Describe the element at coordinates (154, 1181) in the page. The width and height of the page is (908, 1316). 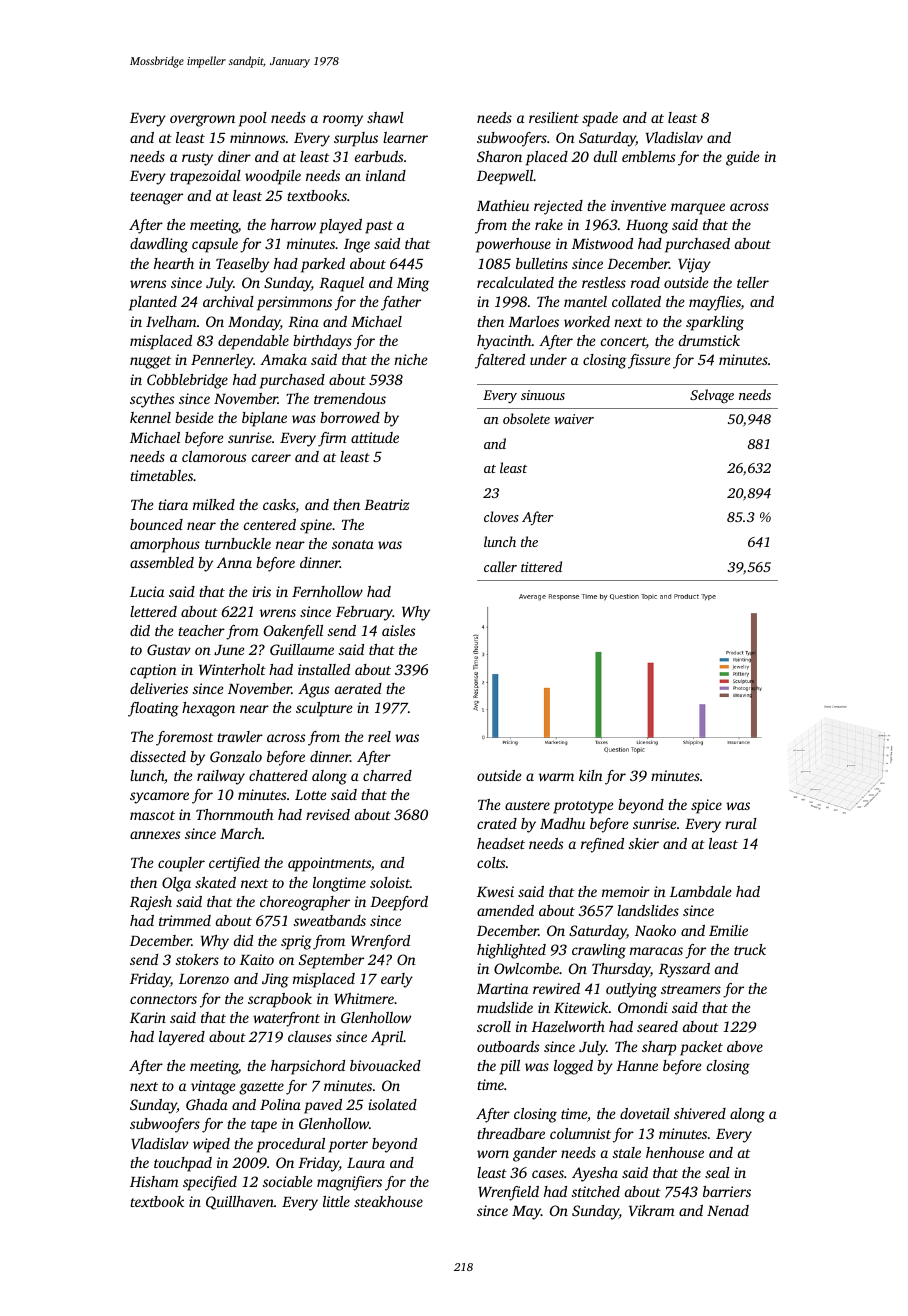
I see `Hisham` at that location.
